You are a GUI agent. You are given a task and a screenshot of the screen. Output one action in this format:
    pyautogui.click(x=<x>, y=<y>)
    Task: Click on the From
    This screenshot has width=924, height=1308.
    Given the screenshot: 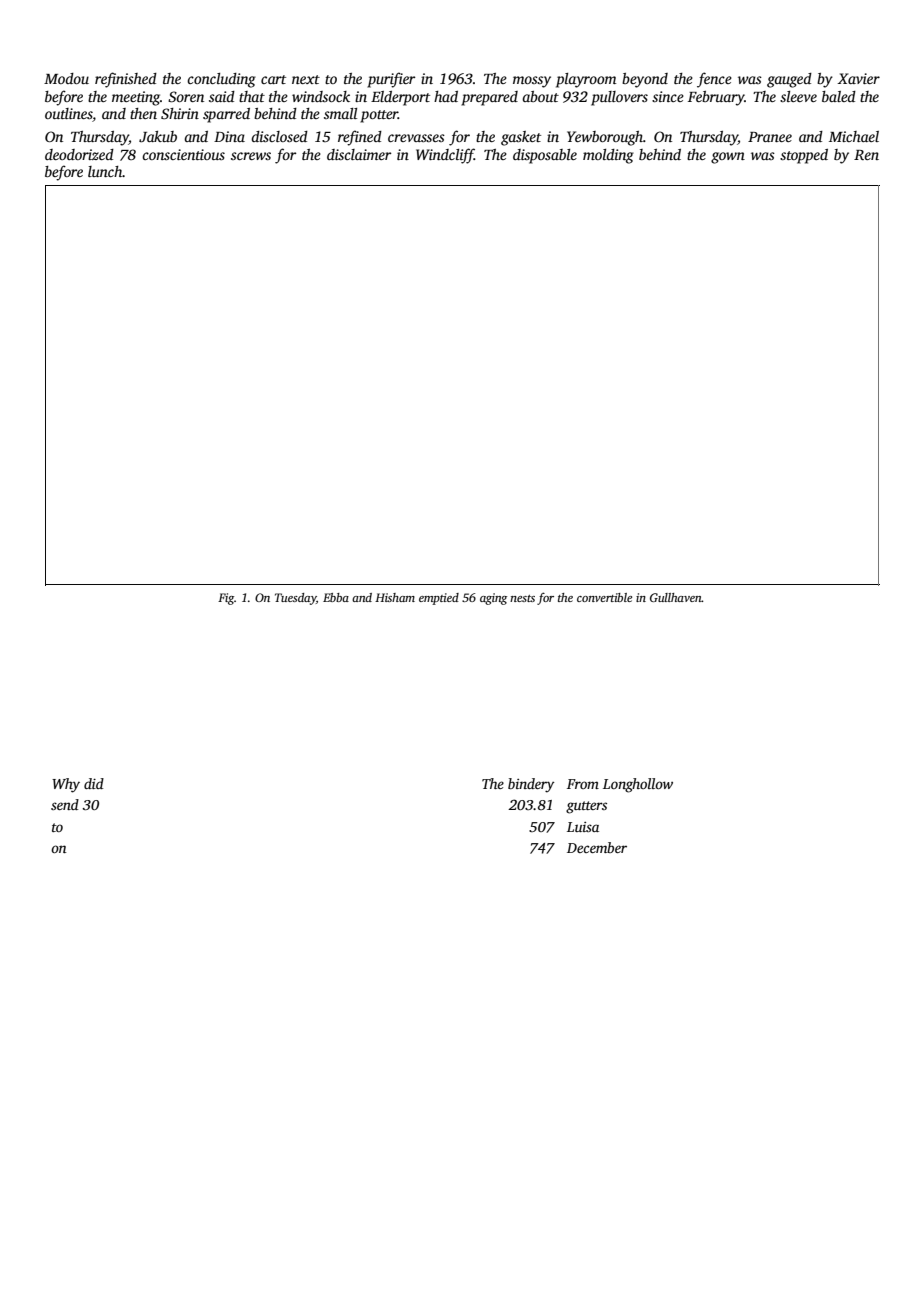 What is the action you would take?
    pyautogui.click(x=583, y=784)
